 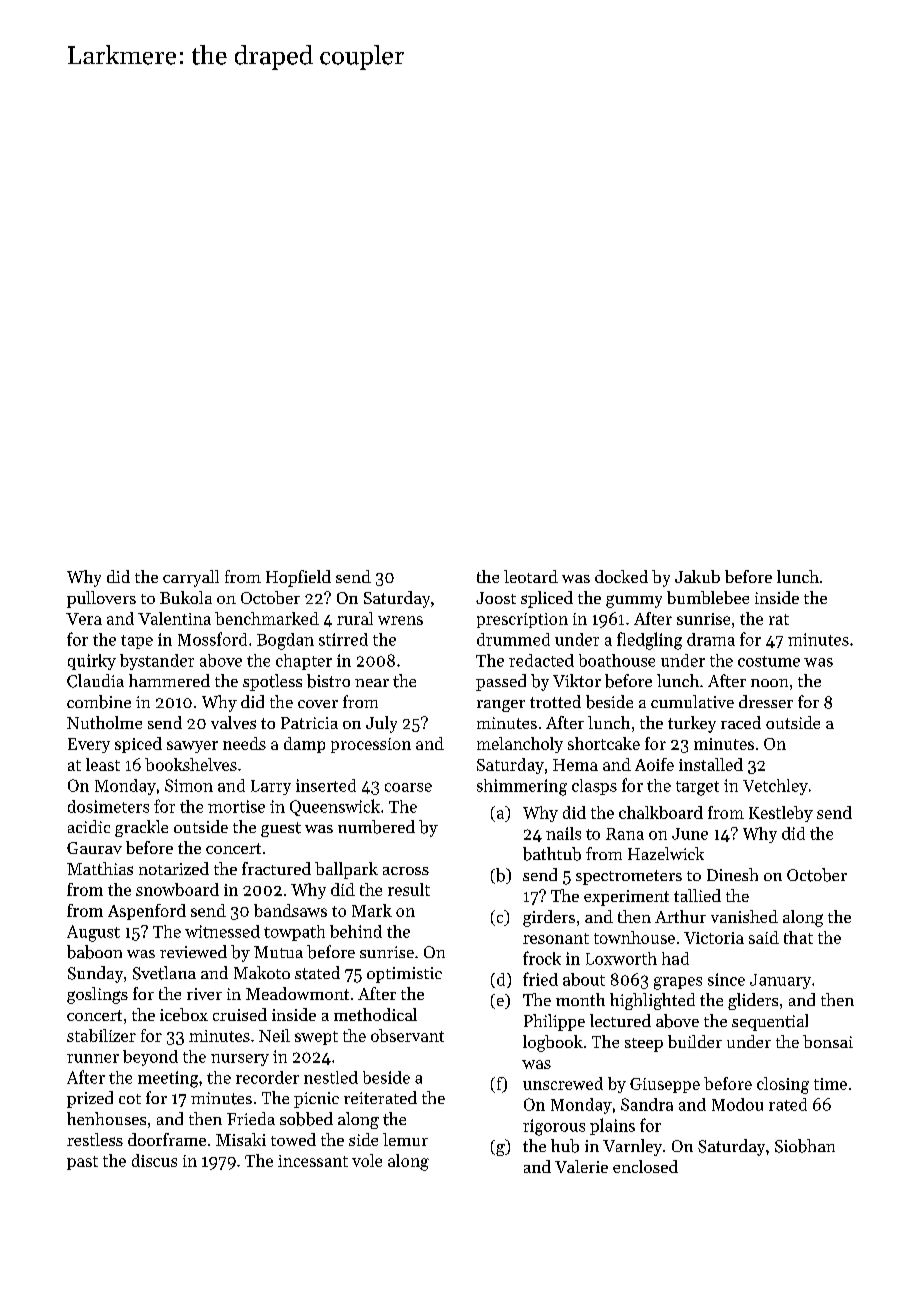 What do you see at coordinates (581, 1166) in the screenshot?
I see `Valerie` at bounding box center [581, 1166].
